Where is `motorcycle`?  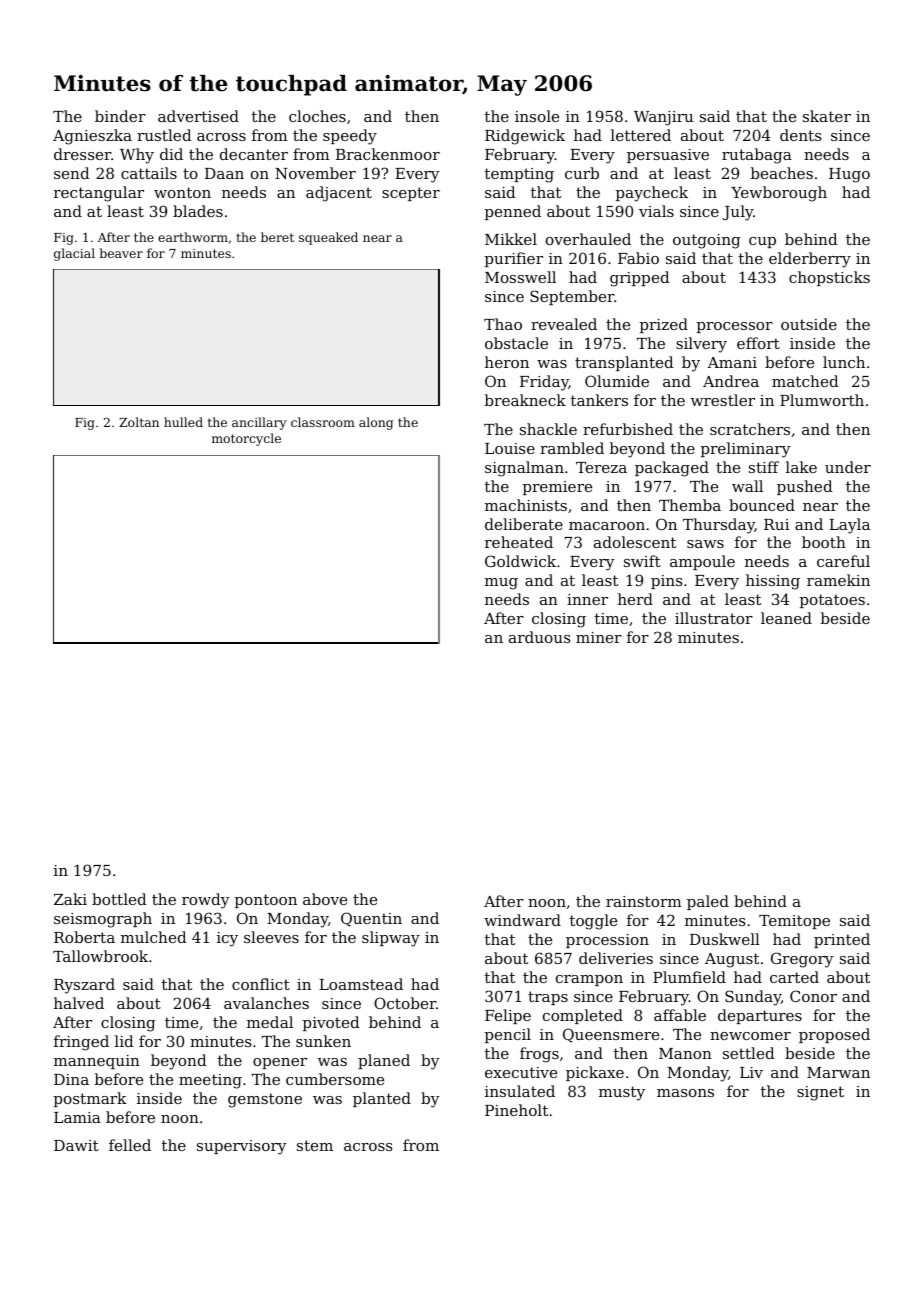 motorcycle is located at coordinates (246, 439).
